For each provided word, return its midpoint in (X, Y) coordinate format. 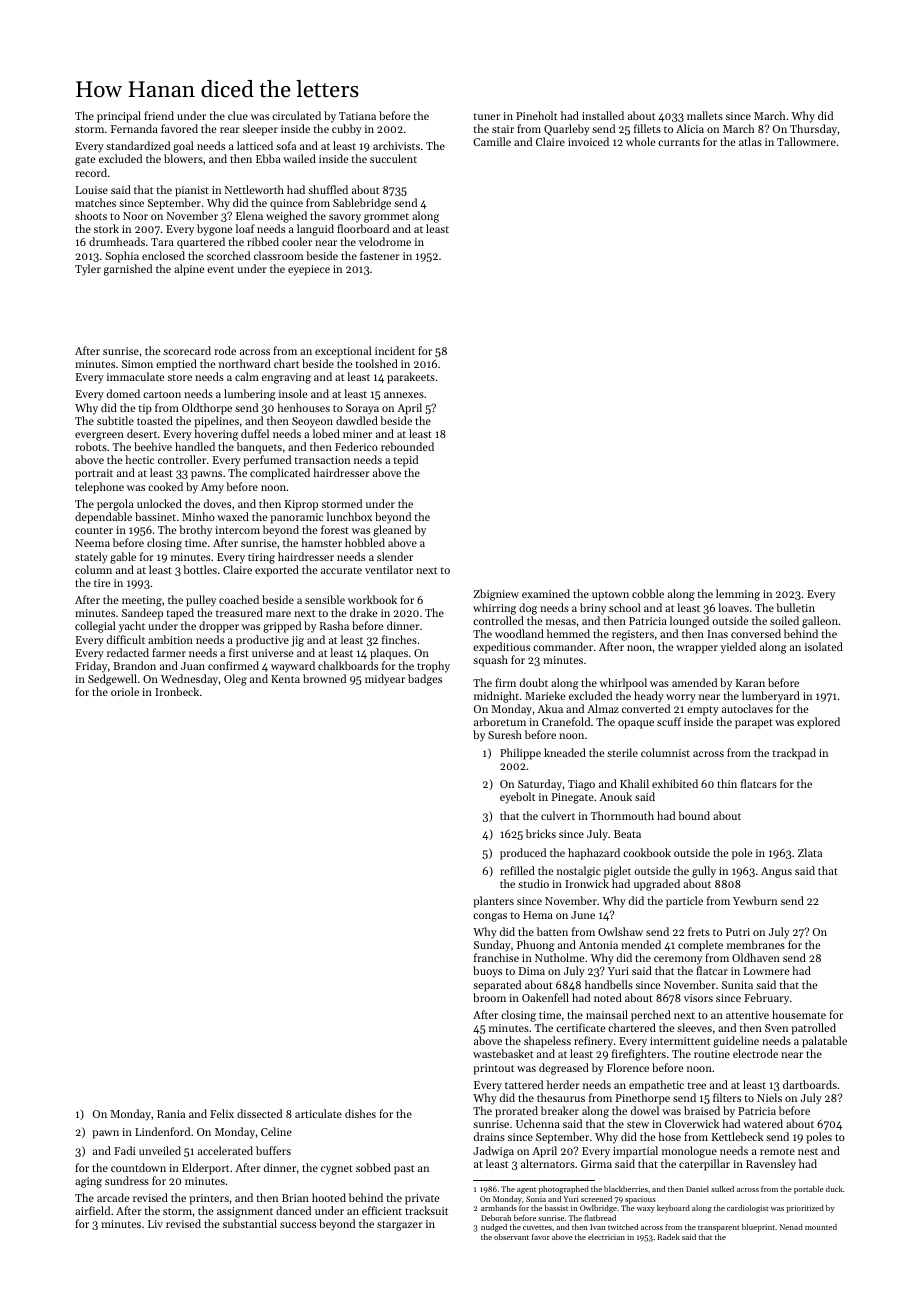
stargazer (400, 1226)
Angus (776, 872)
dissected (259, 1113)
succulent (393, 158)
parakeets (411, 378)
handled (195, 446)
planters (493, 902)
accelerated (225, 1150)
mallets (705, 115)
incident (395, 350)
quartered (201, 243)
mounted (821, 1227)
